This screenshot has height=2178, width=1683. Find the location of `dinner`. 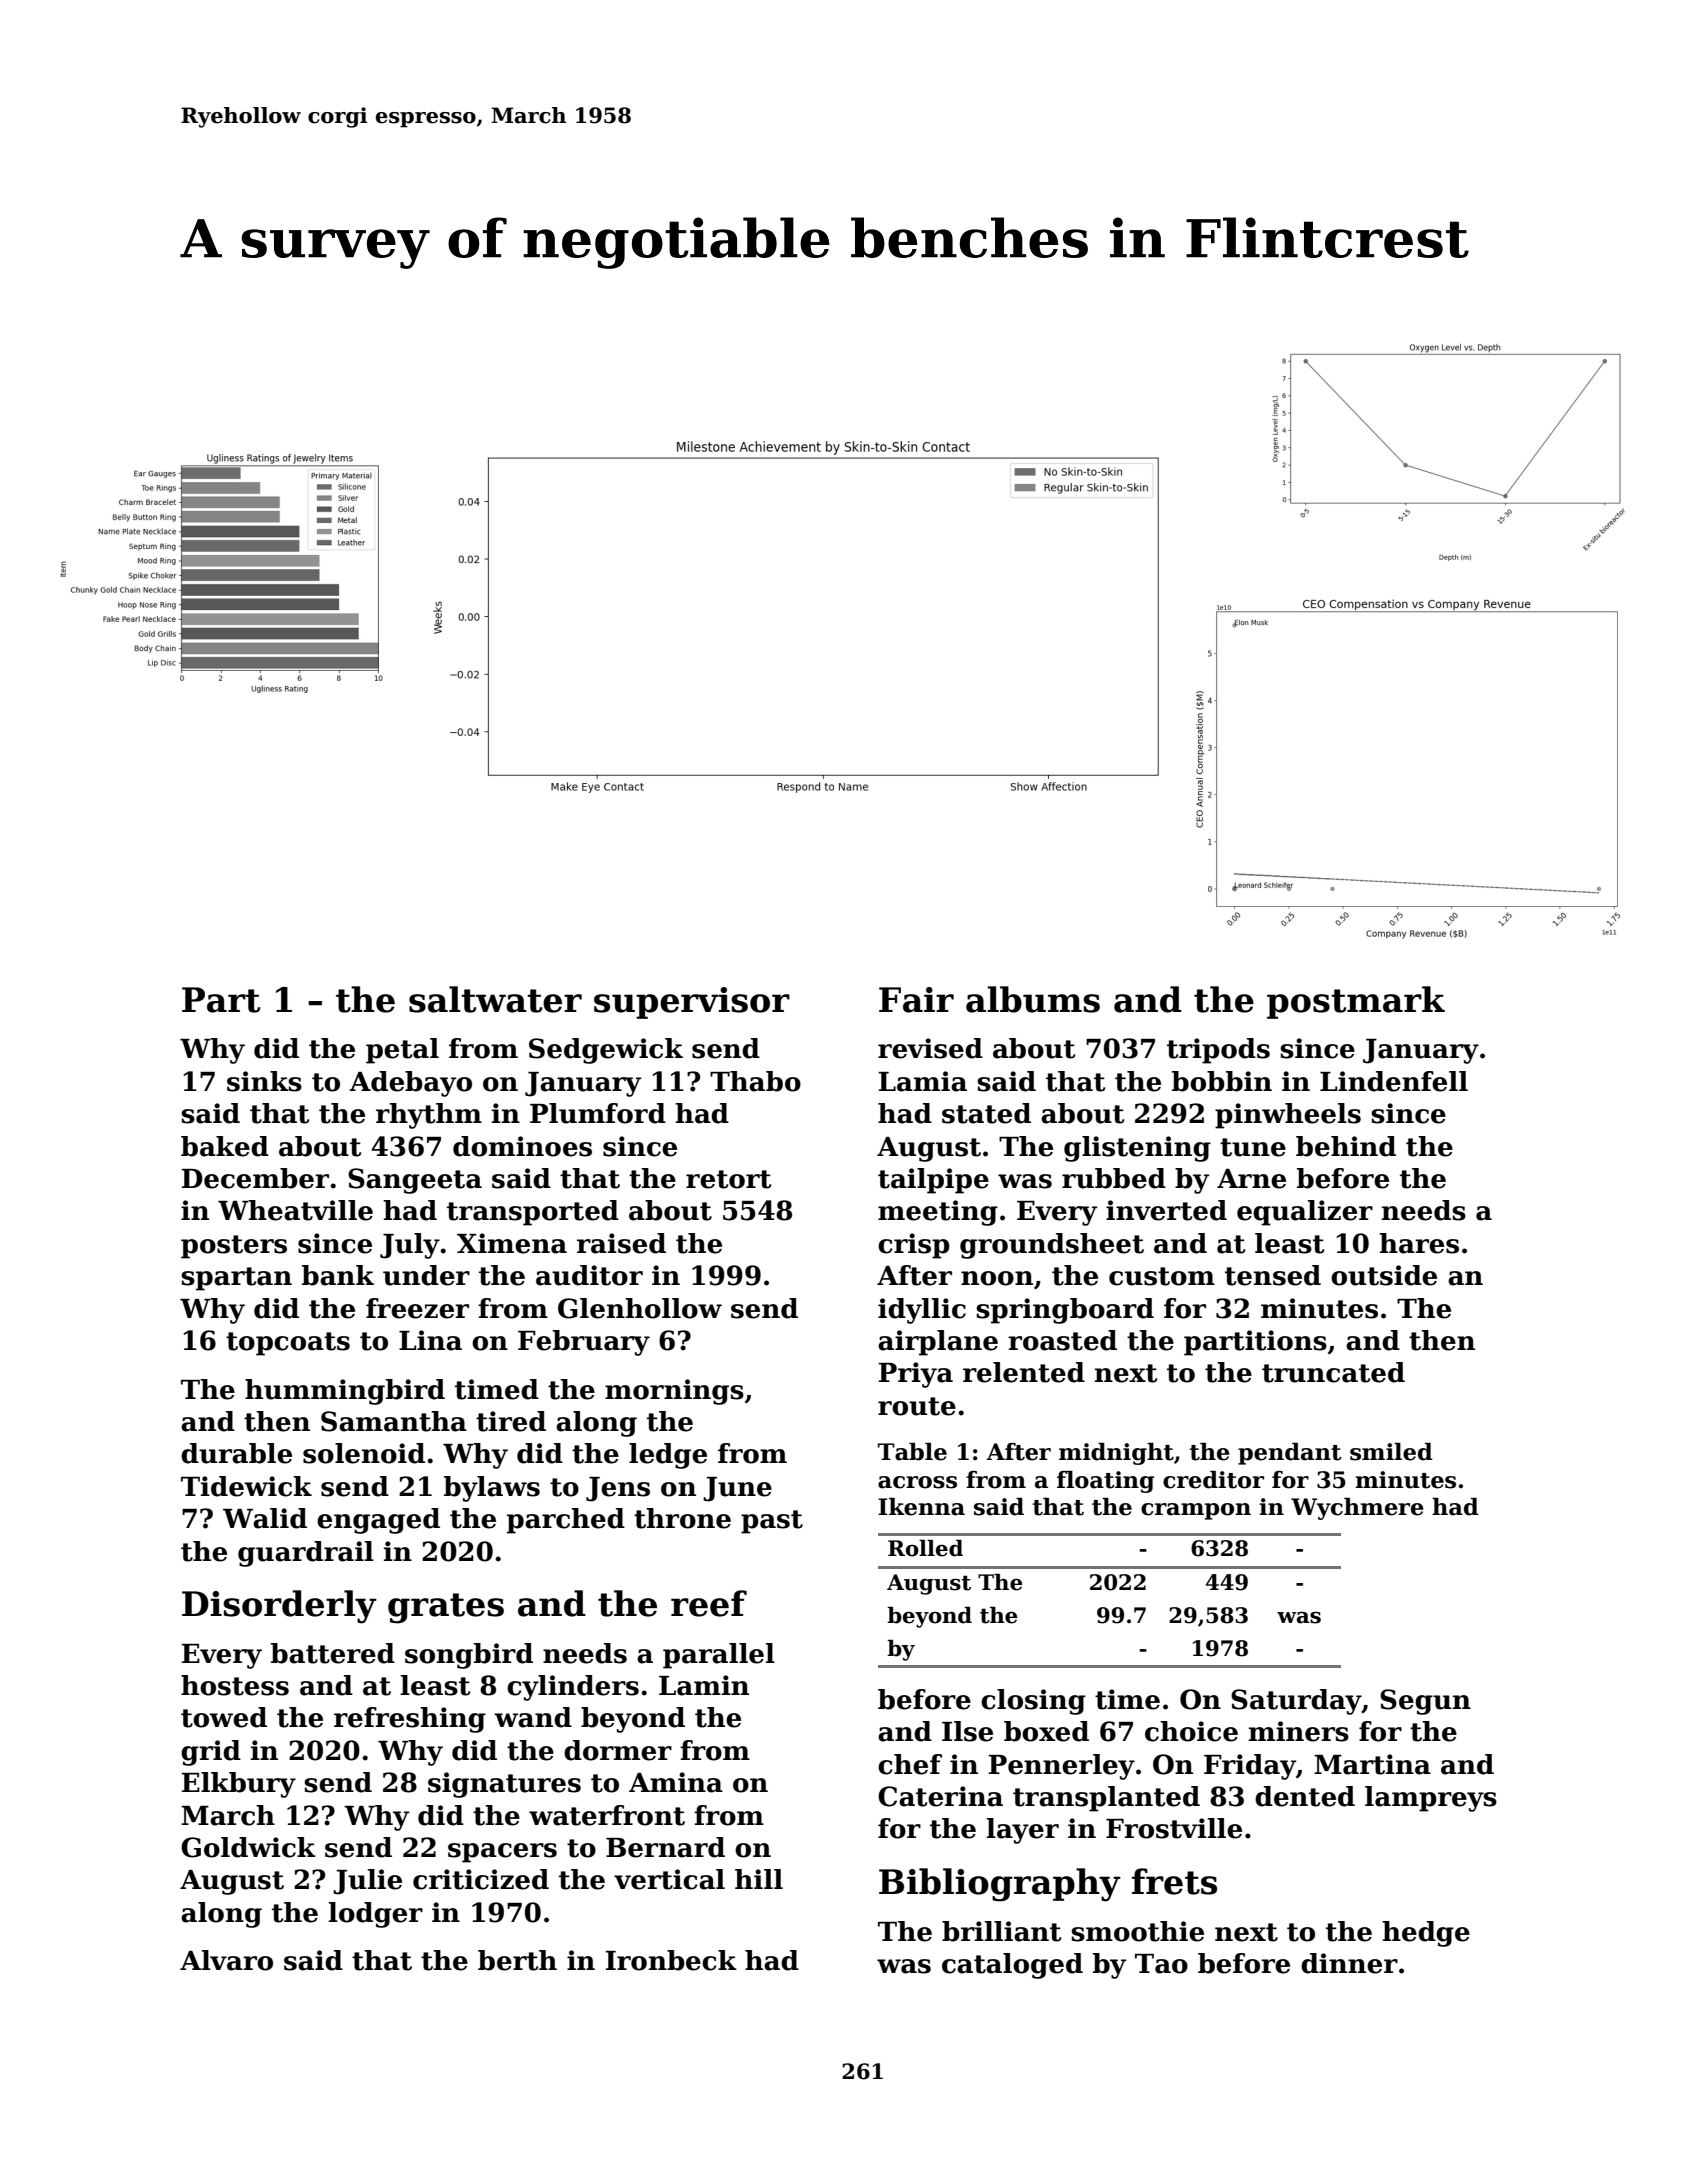

dinner is located at coordinates (1349, 1963).
